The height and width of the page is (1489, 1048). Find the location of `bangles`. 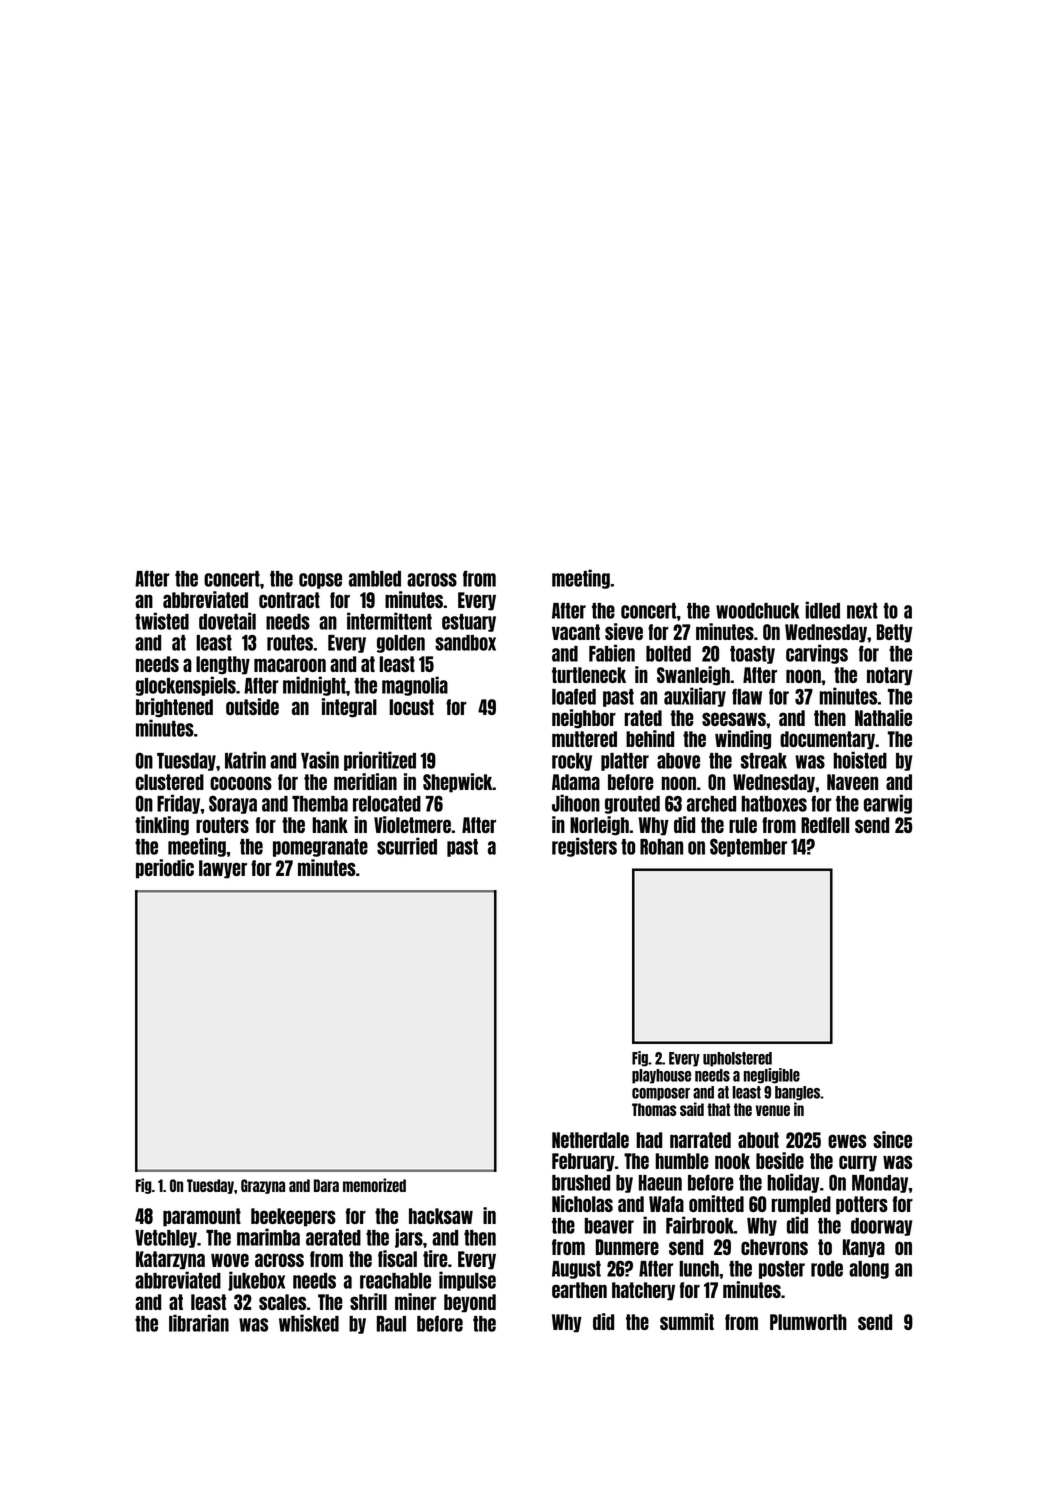

bangles is located at coordinates (797, 1093).
